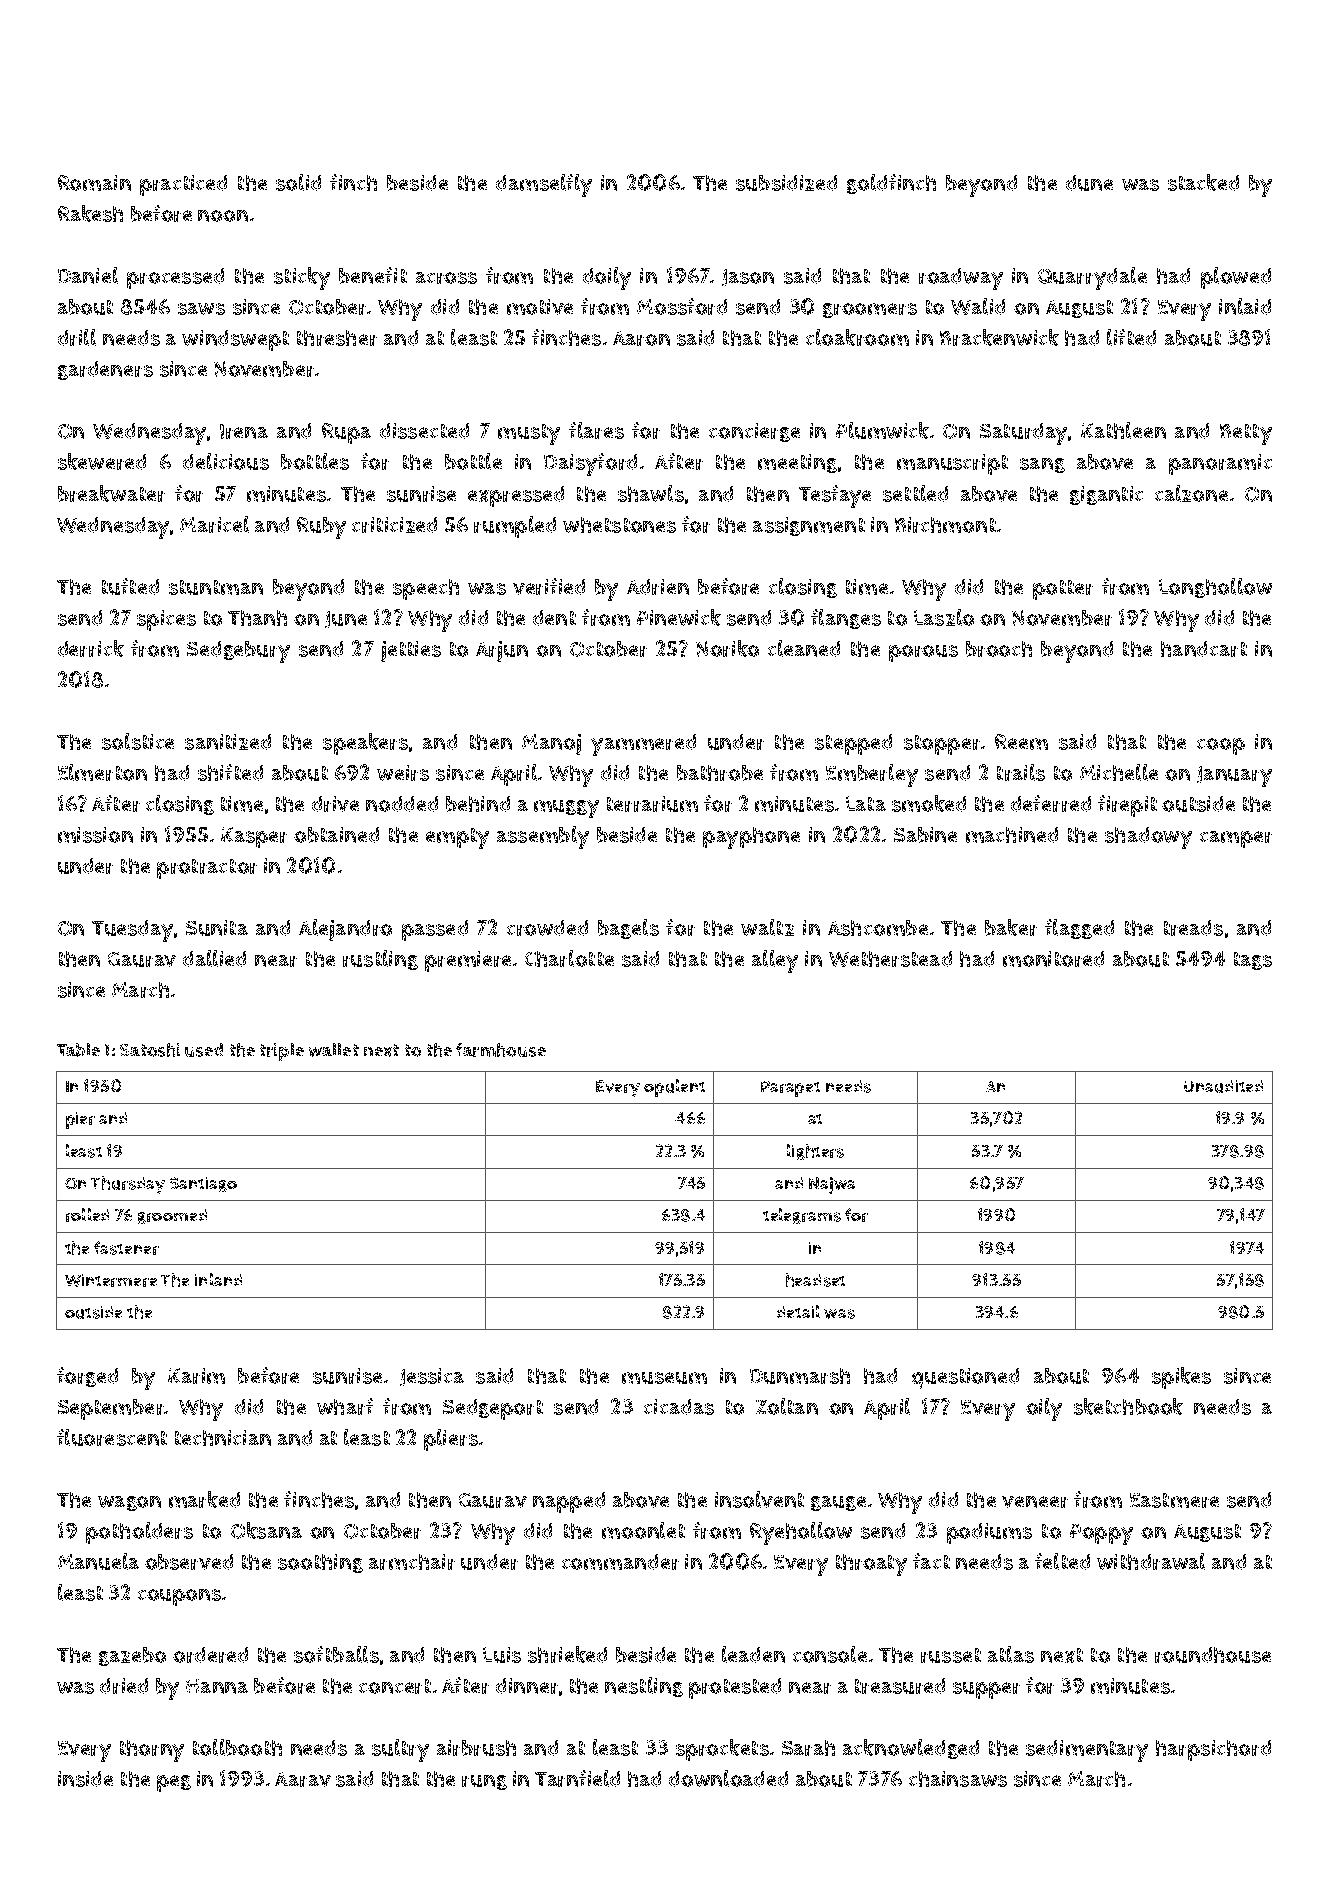  I want to click on potter, so click(1063, 590).
